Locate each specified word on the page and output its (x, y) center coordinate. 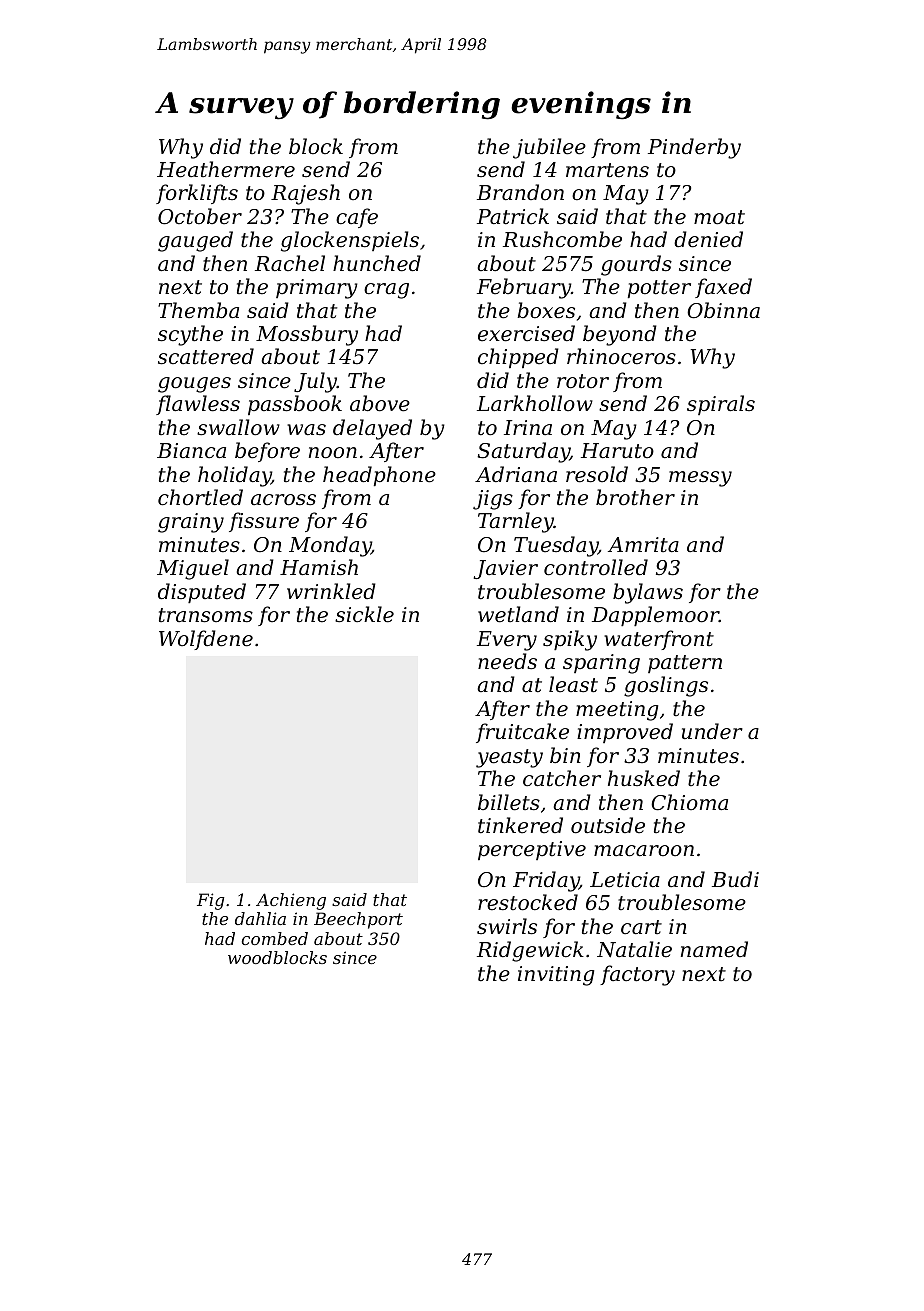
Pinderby (694, 148)
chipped (518, 358)
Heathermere (226, 169)
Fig (210, 901)
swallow (238, 427)
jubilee (549, 148)
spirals (721, 405)
